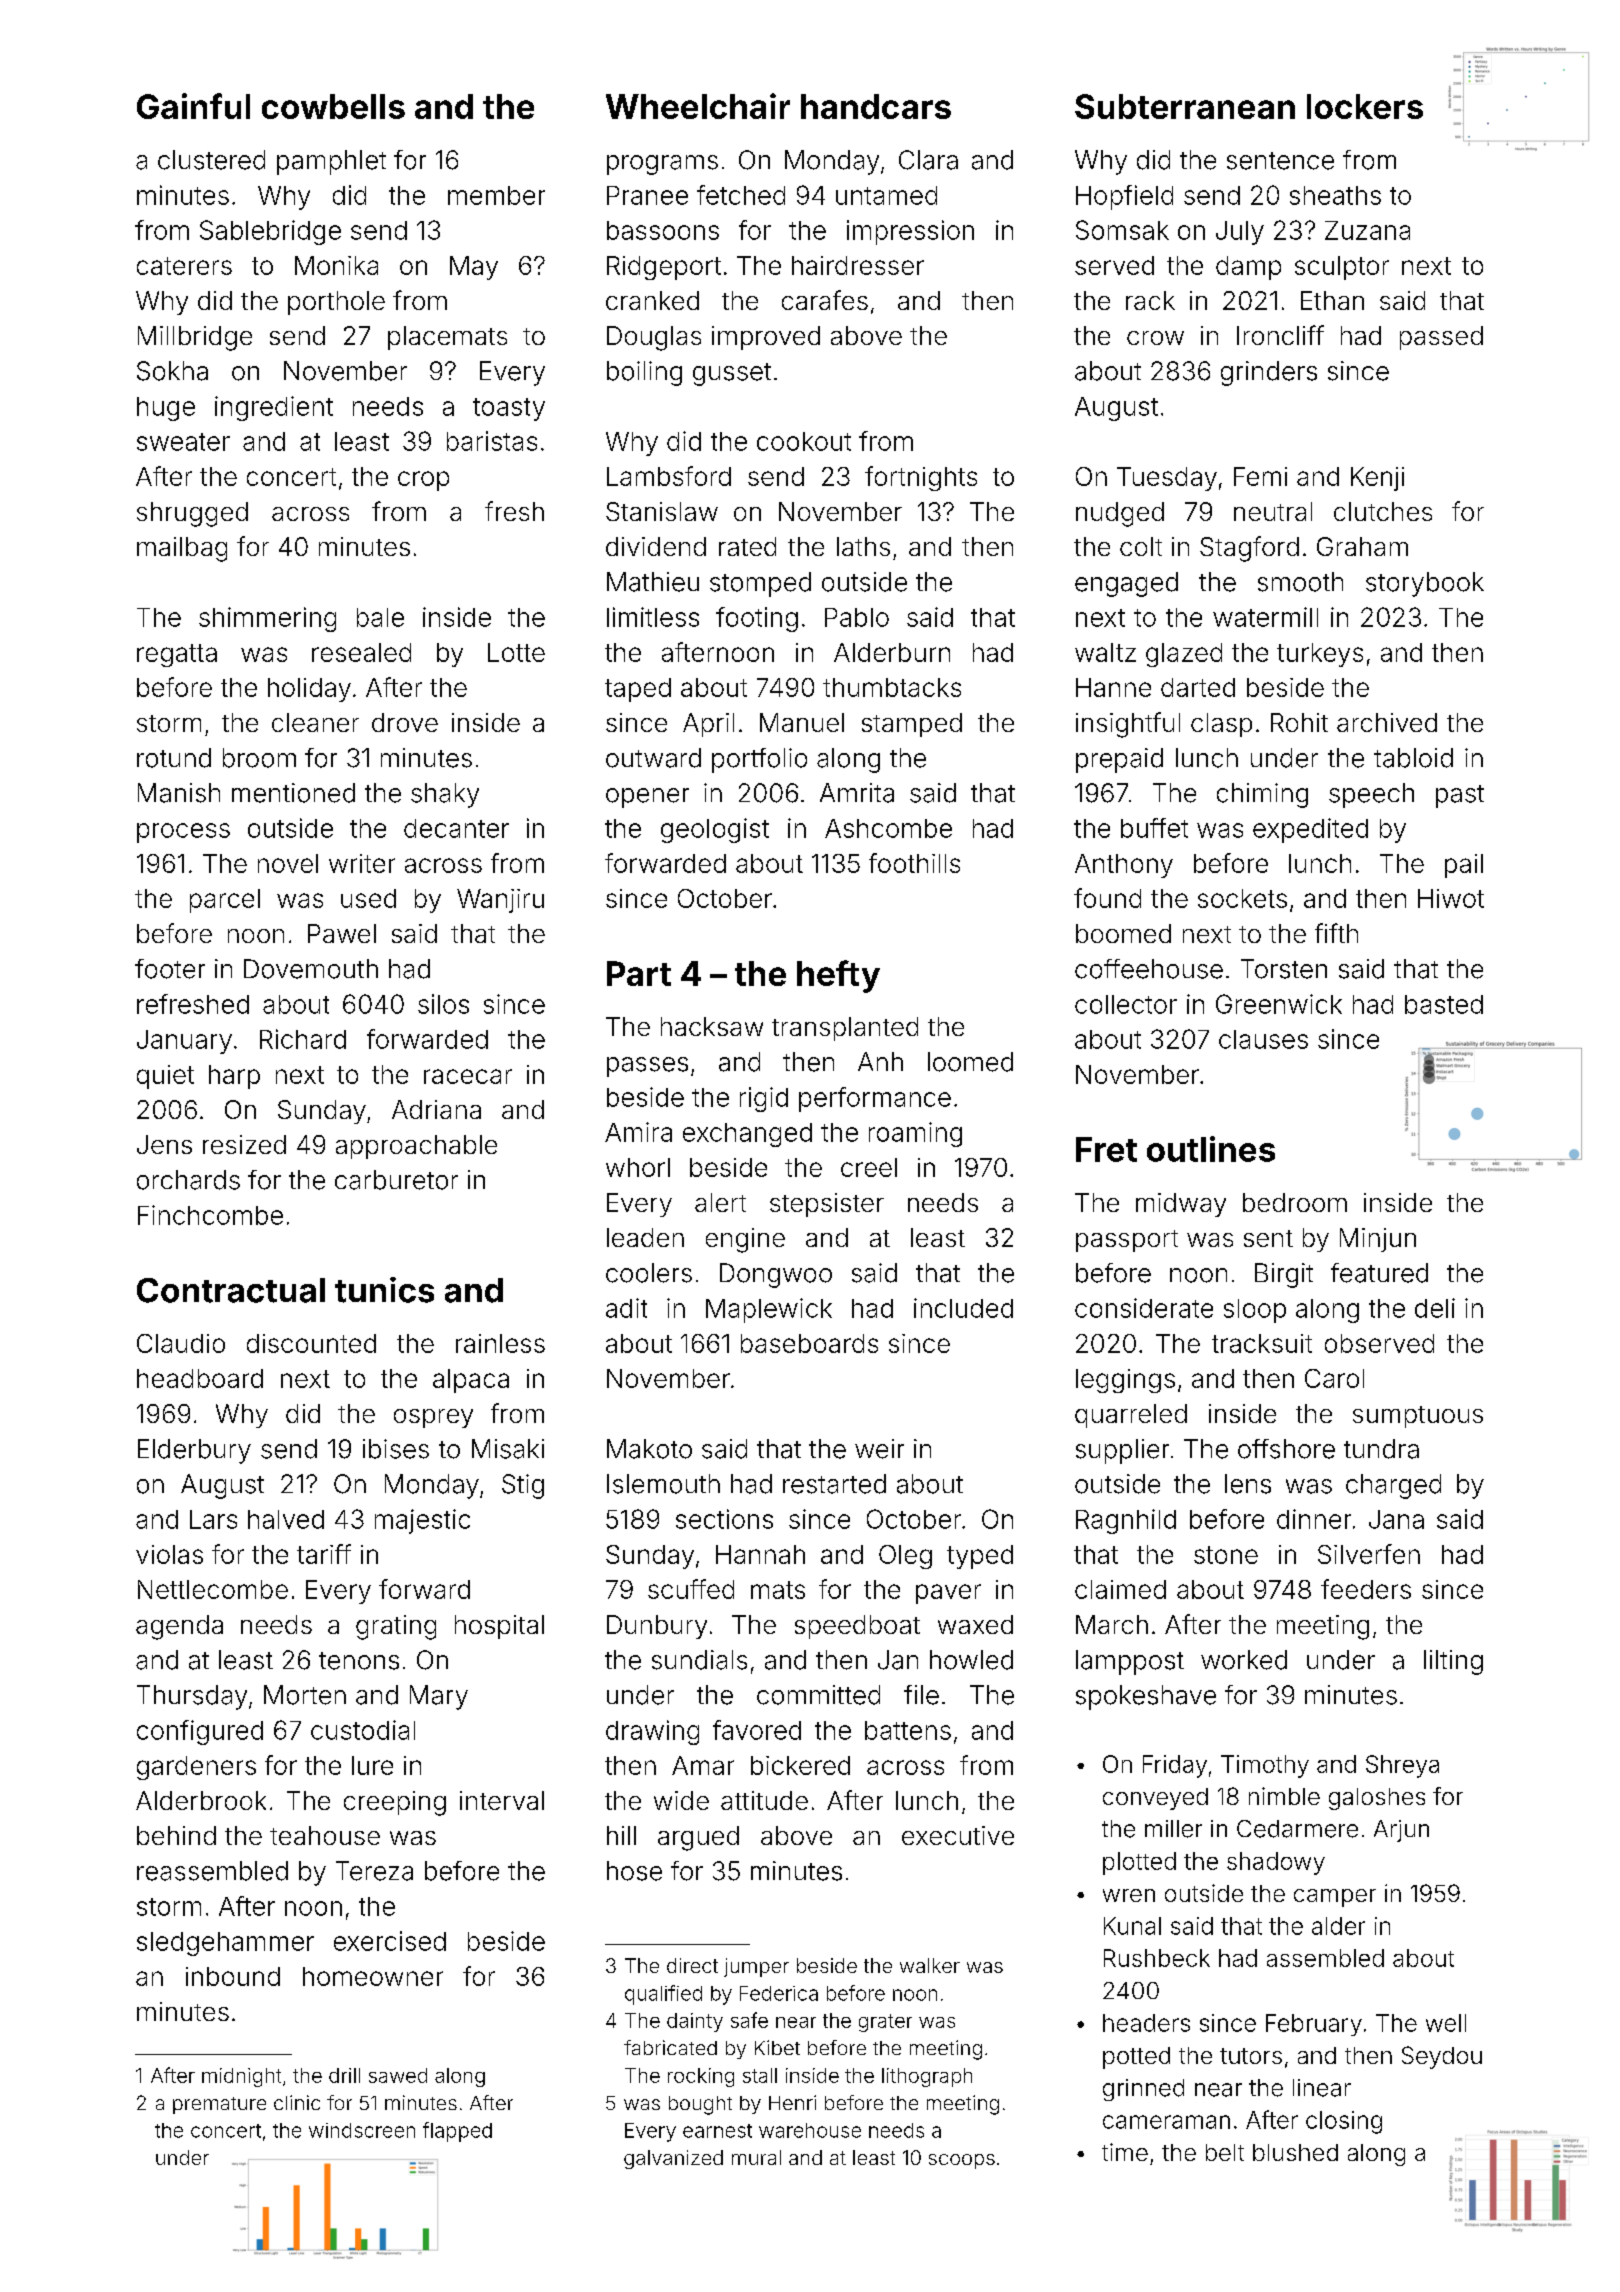  I want to click on process, so click(183, 833).
